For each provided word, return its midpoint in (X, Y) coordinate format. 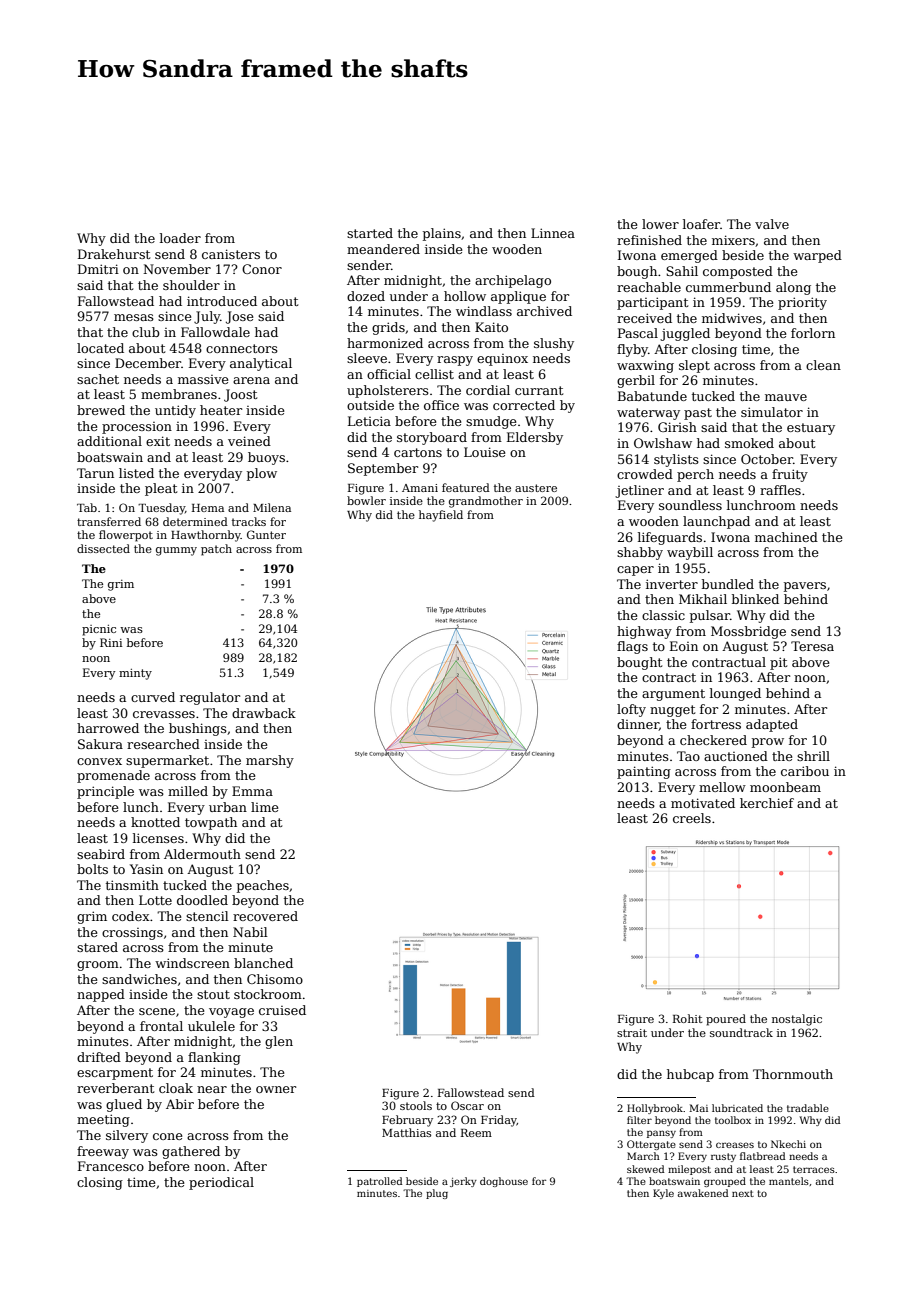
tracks (249, 521)
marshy (270, 761)
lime (265, 807)
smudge (491, 422)
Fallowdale (215, 332)
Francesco (111, 1166)
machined (786, 537)
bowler (366, 500)
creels (692, 818)
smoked (749, 443)
